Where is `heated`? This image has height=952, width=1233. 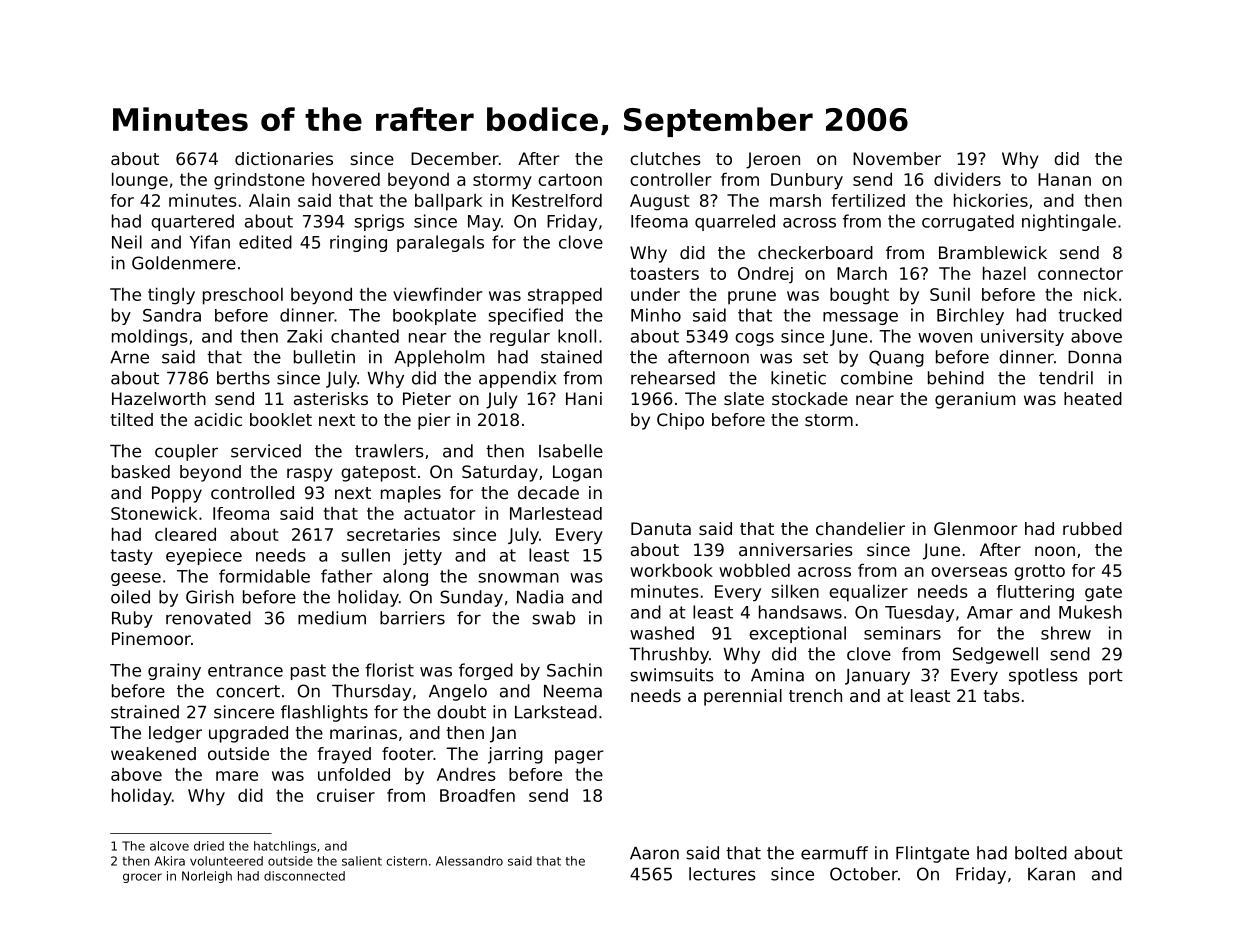 heated is located at coordinates (1093, 398).
